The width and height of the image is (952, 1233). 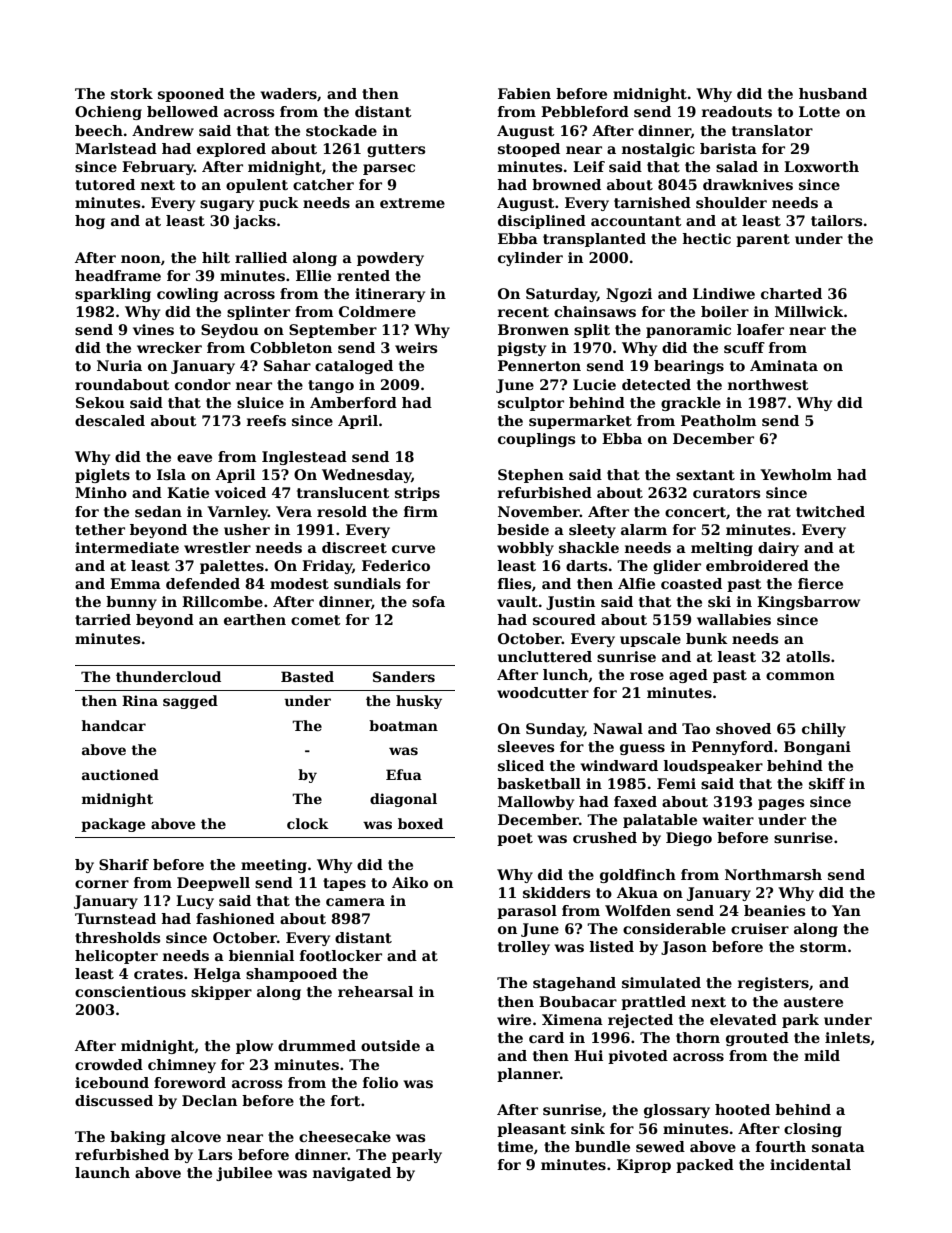 I want to click on boatman, so click(x=403, y=725).
